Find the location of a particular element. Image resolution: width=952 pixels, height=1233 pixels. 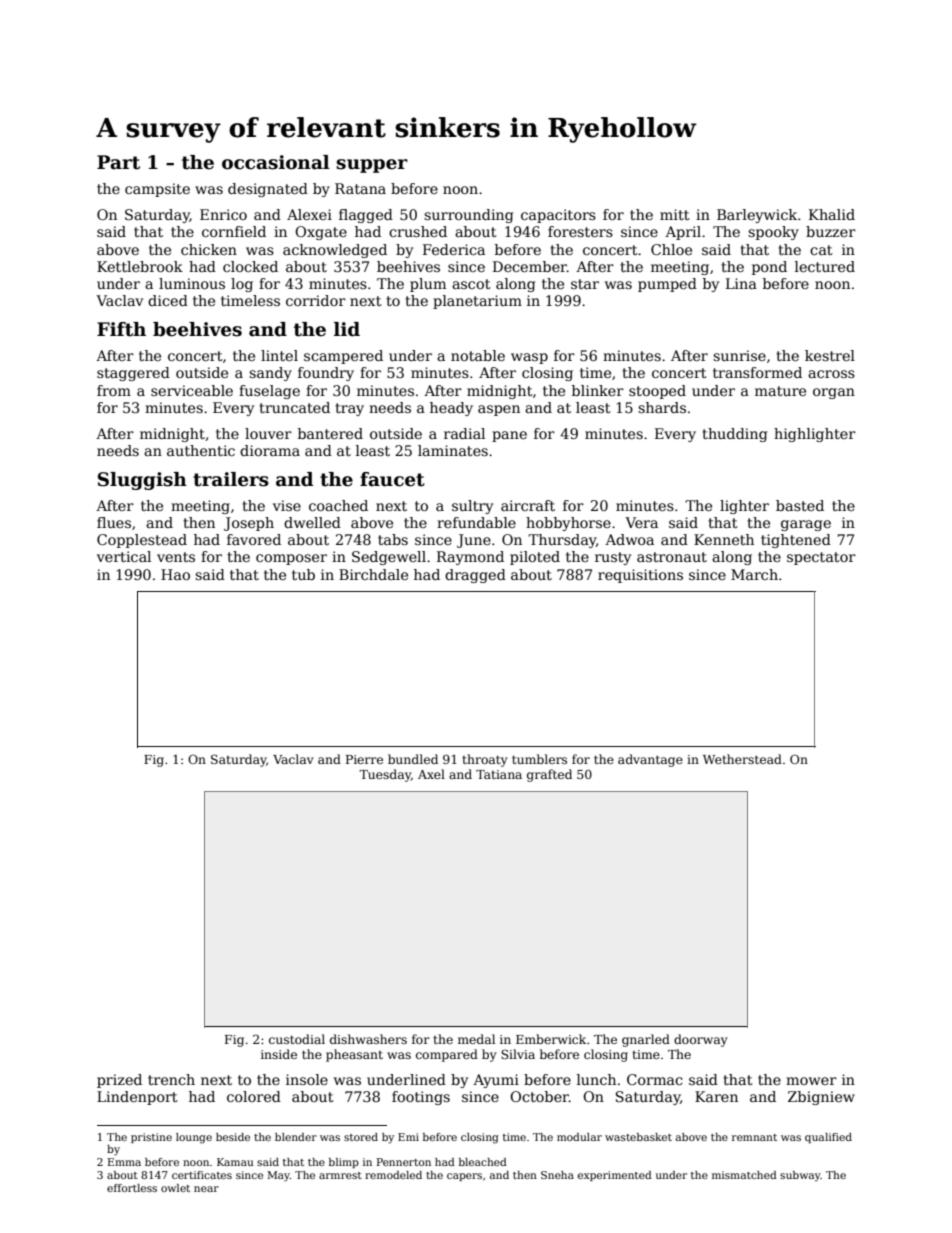

Pierre is located at coordinates (364, 759).
